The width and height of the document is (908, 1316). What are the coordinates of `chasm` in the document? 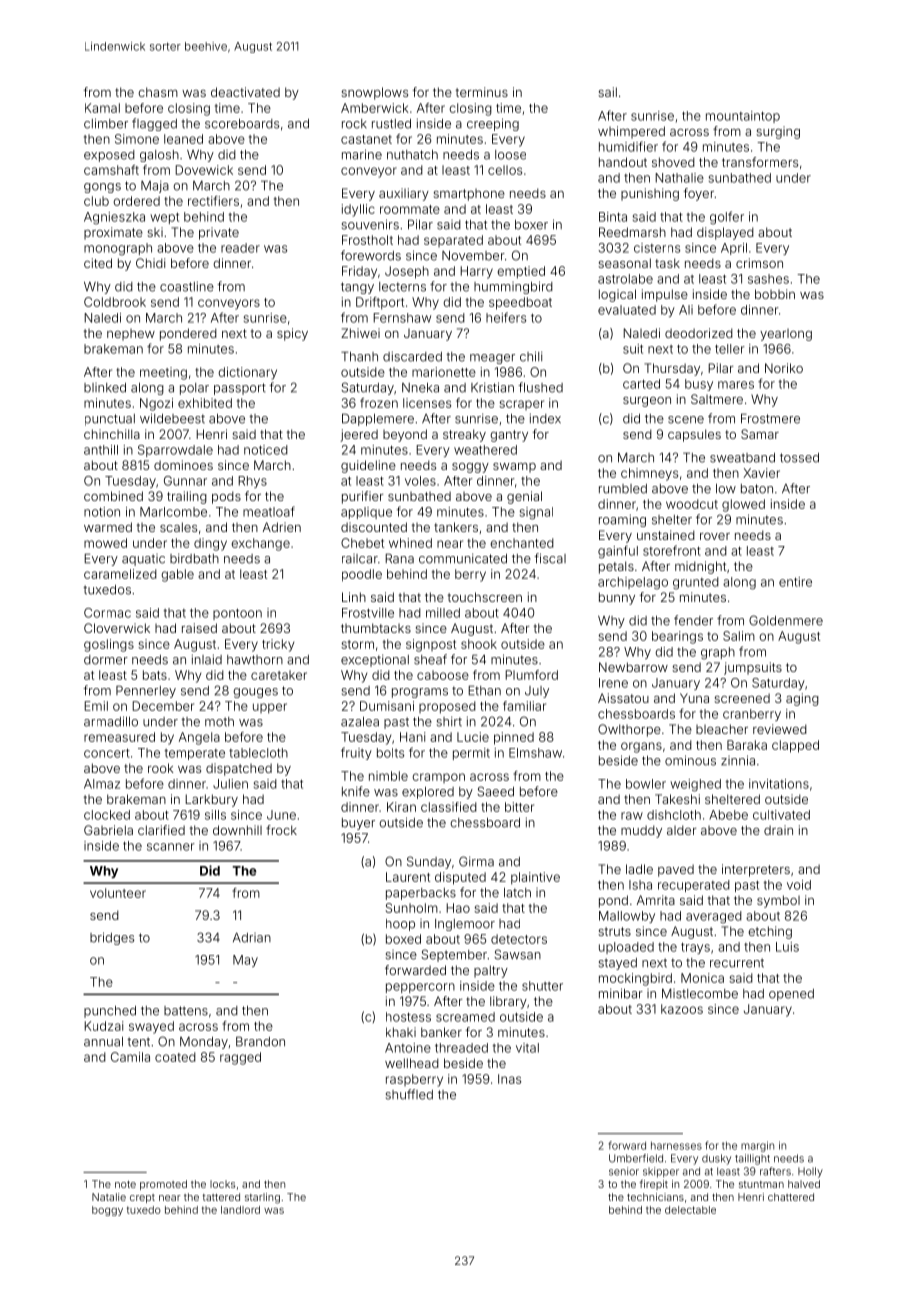 It's located at (158, 92).
